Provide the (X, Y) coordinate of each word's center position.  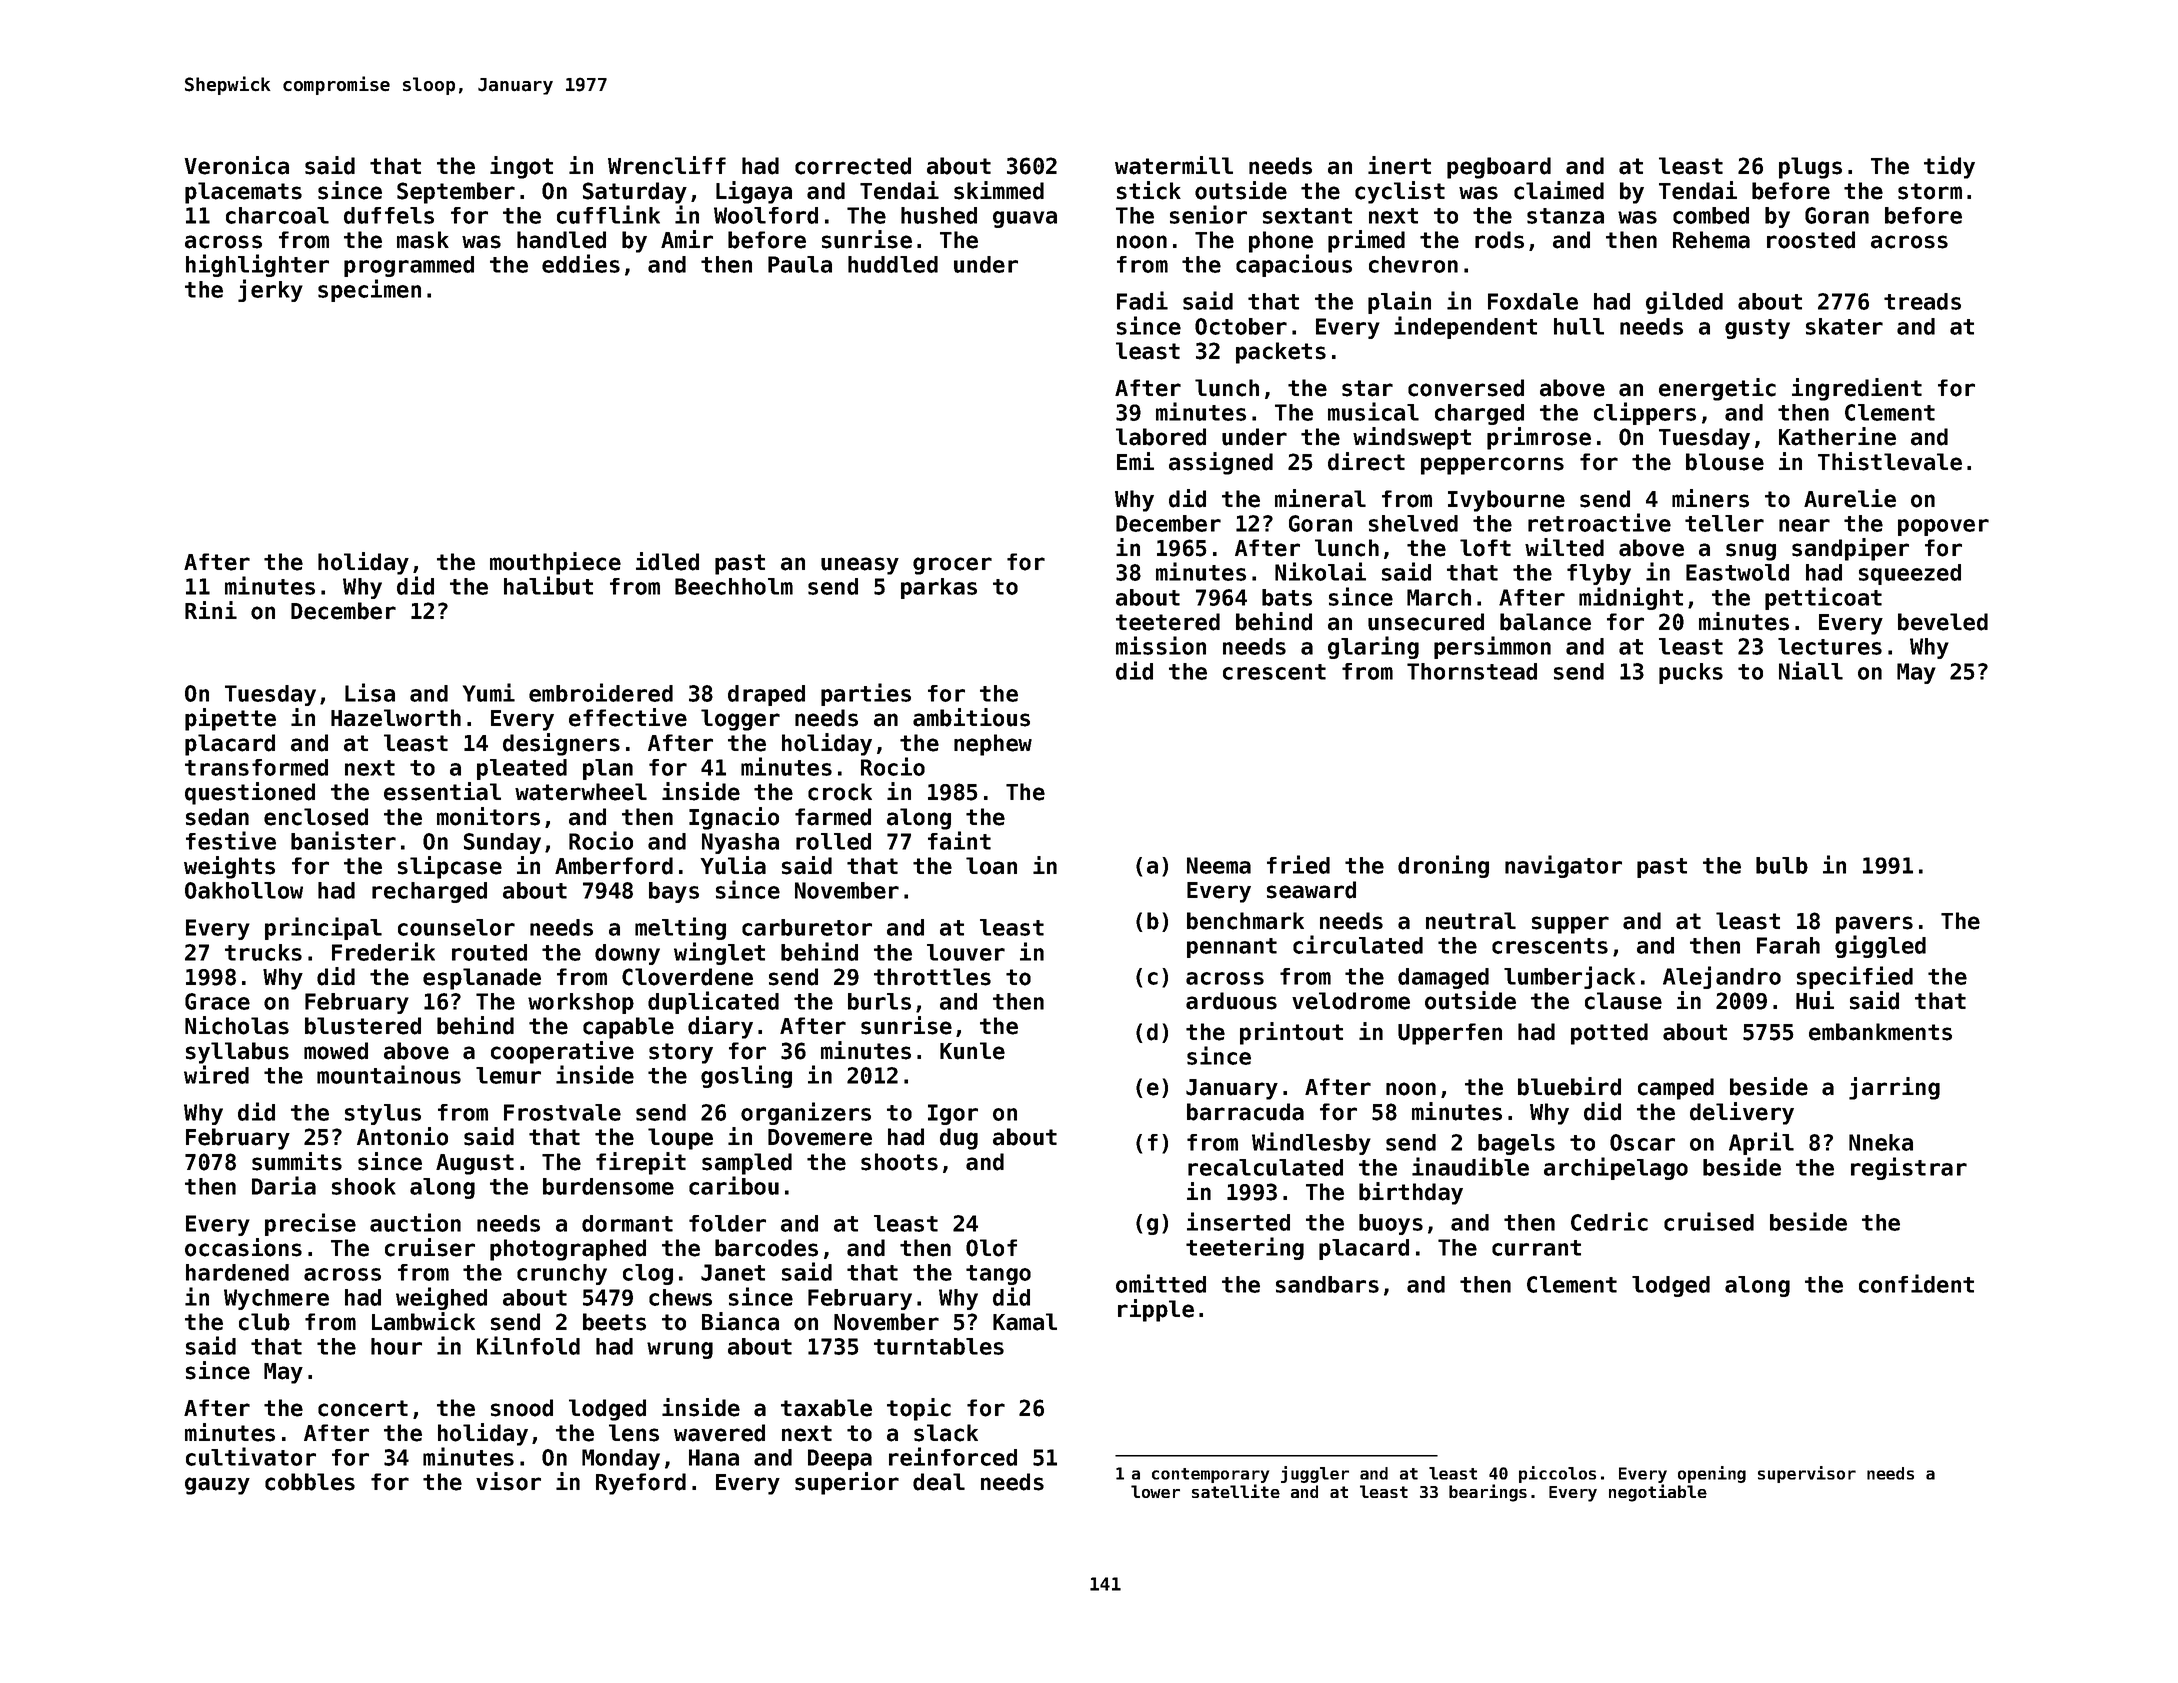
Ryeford (641, 1484)
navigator (1563, 866)
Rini (211, 610)
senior (1208, 214)
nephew (993, 745)
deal (939, 1482)
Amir (687, 239)
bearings (1488, 1493)
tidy (1949, 167)
